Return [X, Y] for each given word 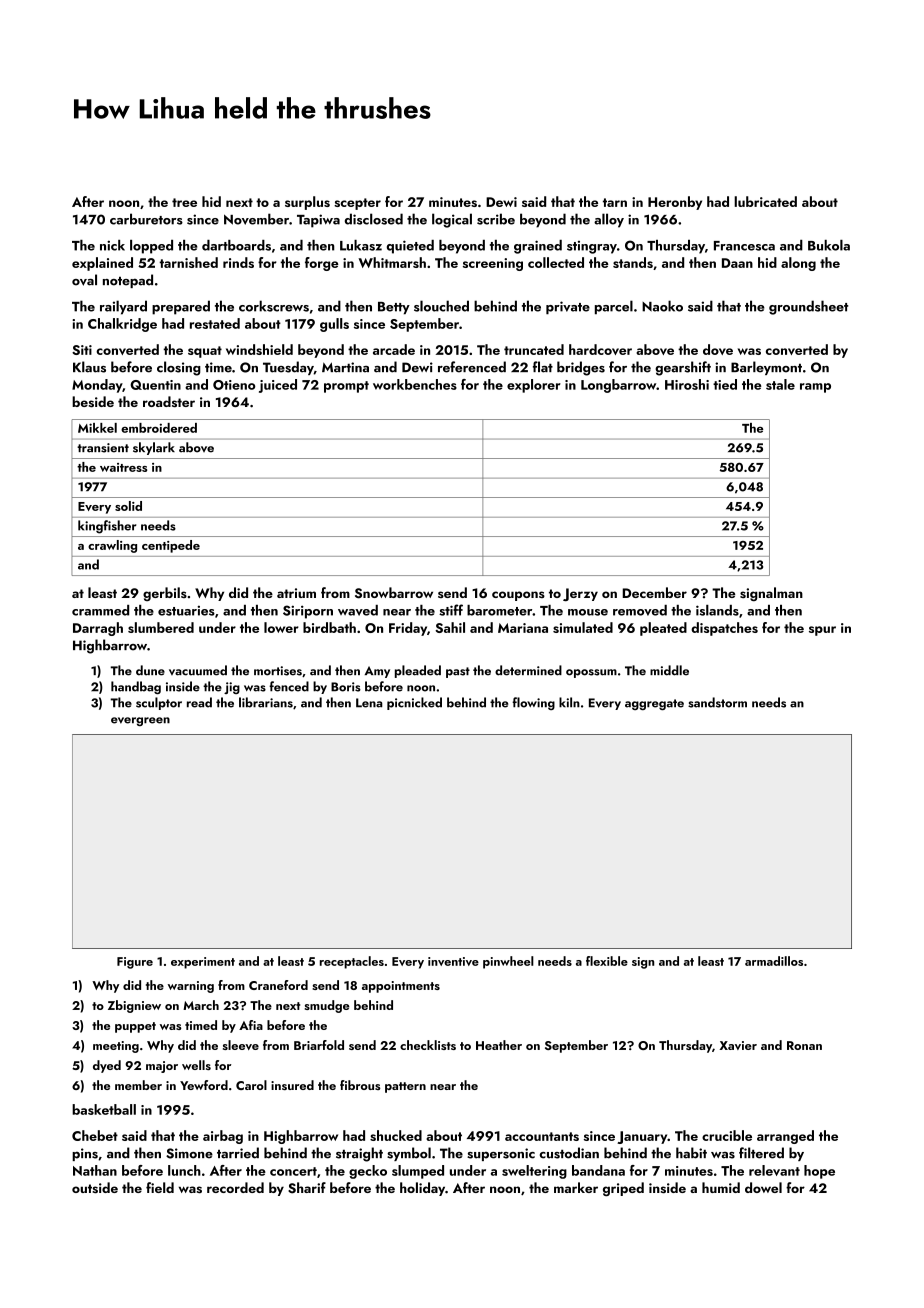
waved [358, 610]
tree [184, 202]
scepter [357, 204]
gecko [368, 1172]
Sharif [307, 1188]
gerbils [165, 594]
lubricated [765, 201]
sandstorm [717, 702]
